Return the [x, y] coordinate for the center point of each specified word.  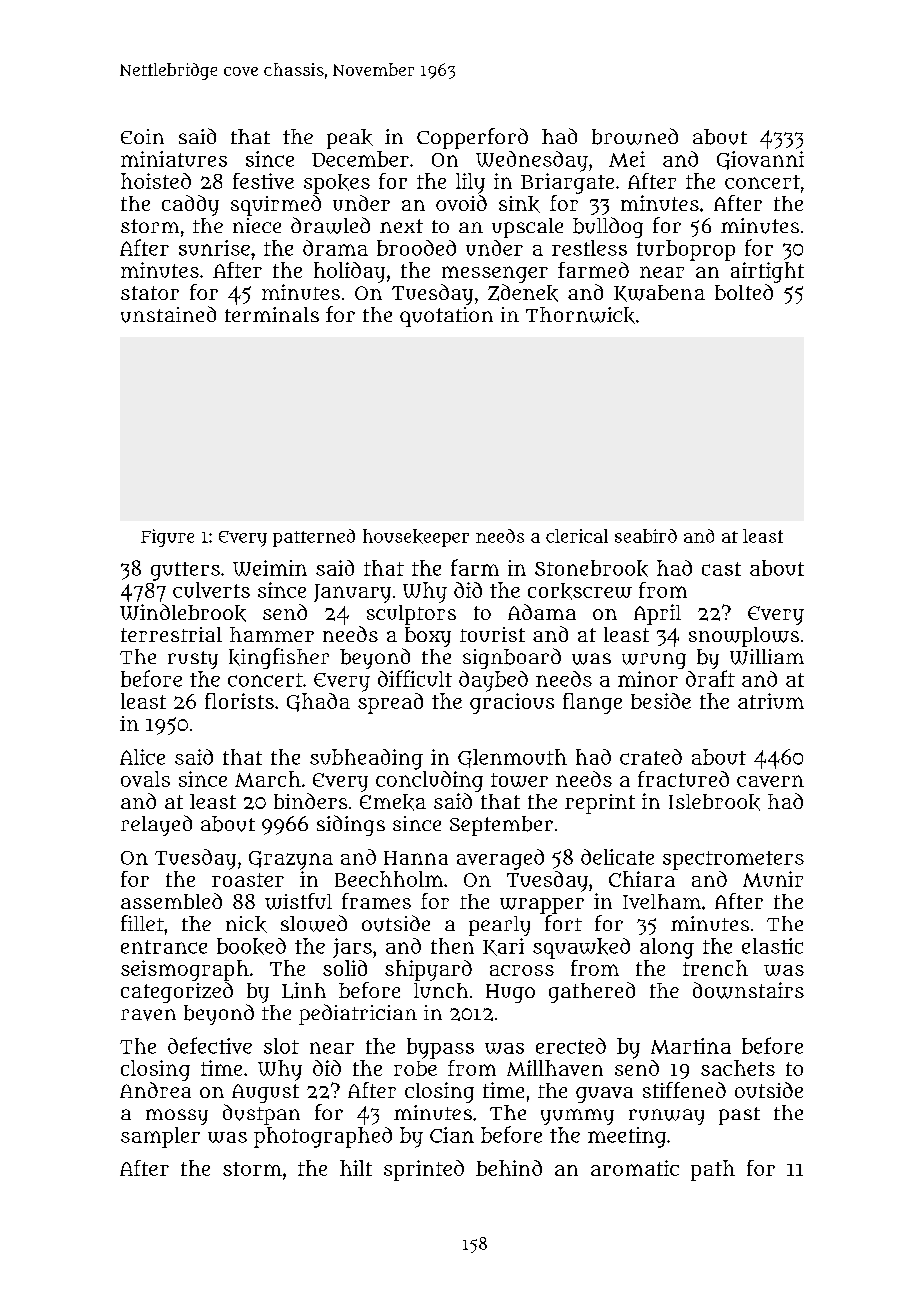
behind [509, 1168]
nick [246, 924]
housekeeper [416, 538]
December [360, 159]
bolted [744, 292]
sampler [160, 1137]
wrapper [542, 906]
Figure [167, 538]
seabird [646, 536]
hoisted [156, 181]
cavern [770, 781]
